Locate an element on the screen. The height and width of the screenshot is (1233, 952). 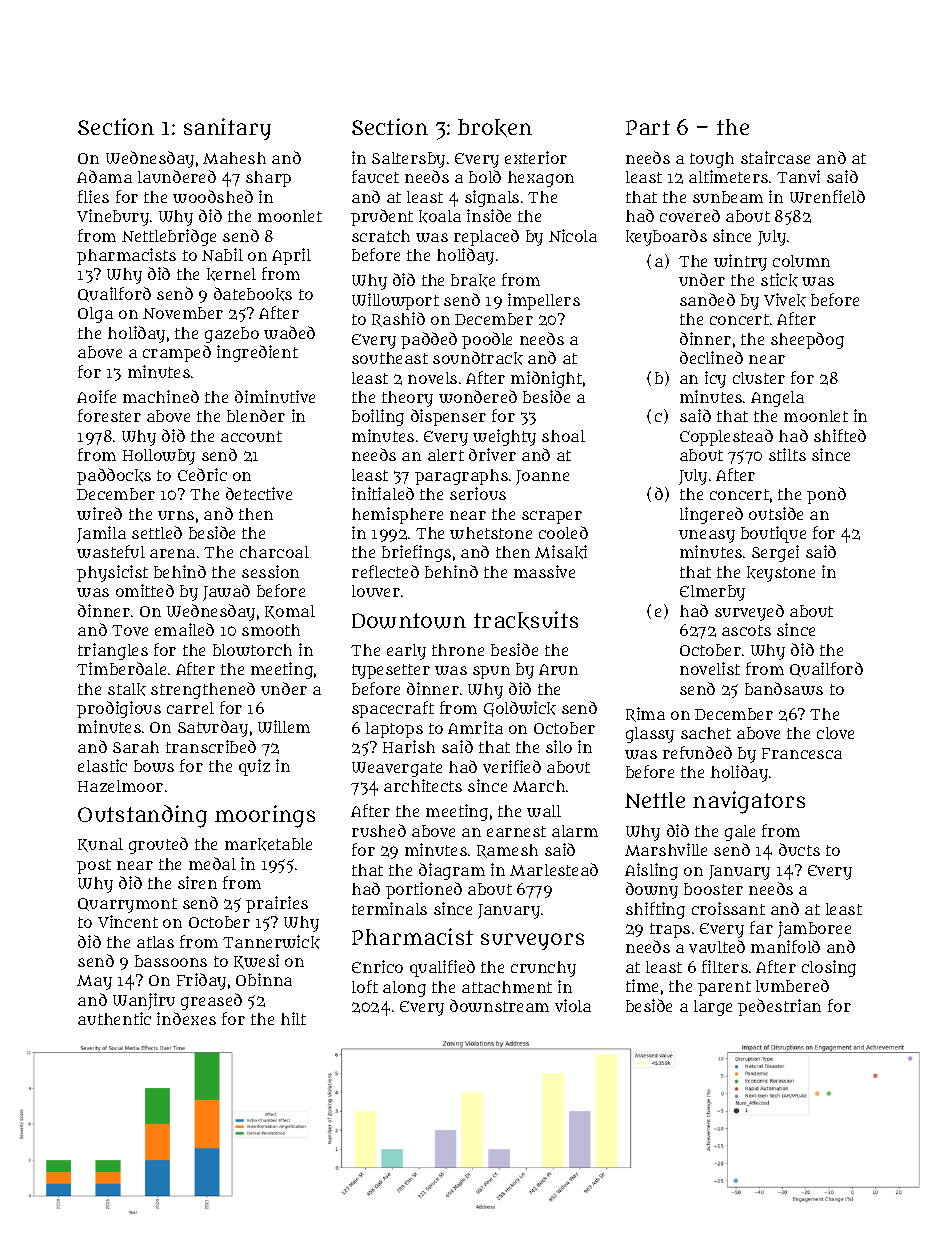
loft is located at coordinates (365, 986).
